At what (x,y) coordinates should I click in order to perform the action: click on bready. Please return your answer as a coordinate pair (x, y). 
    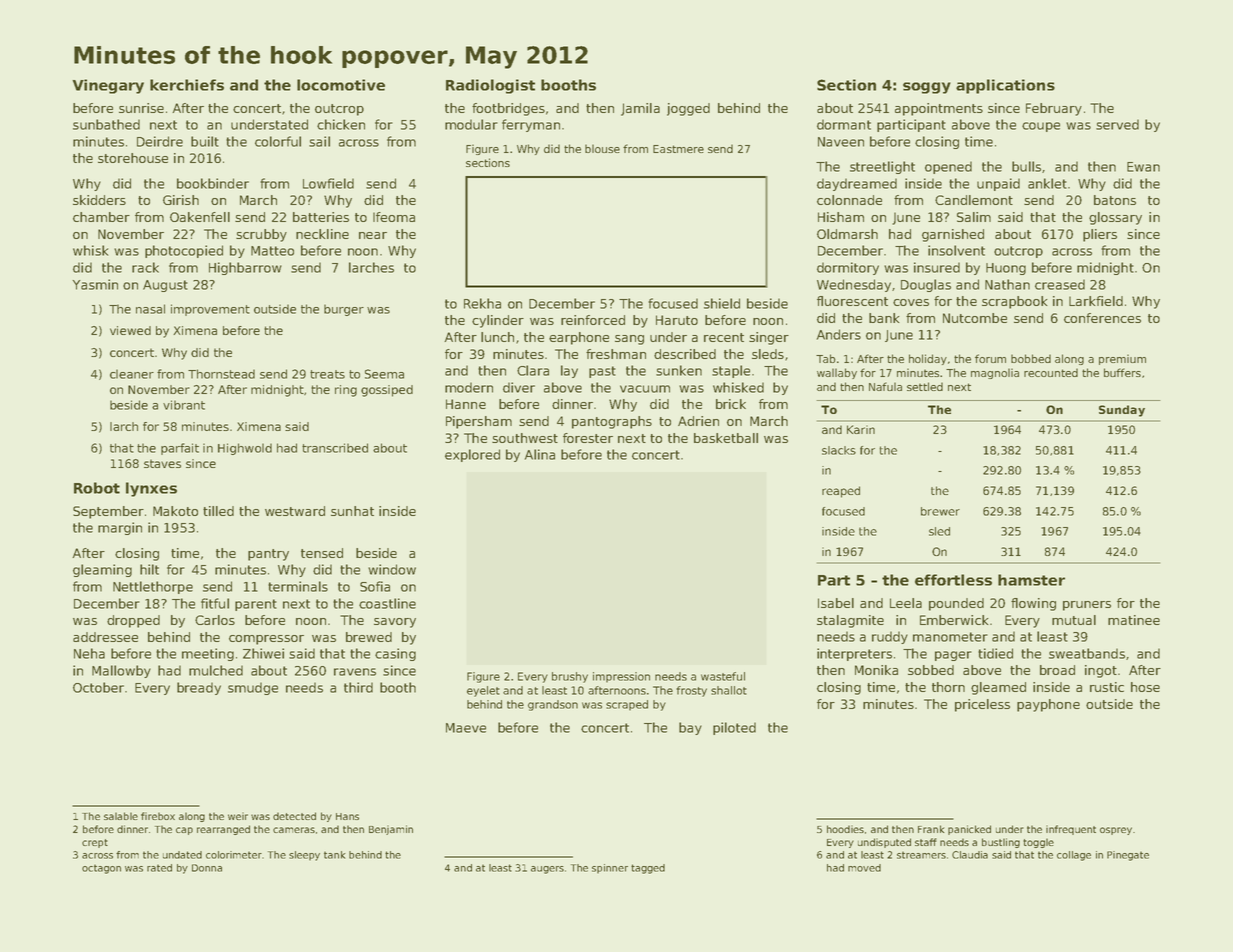
    Looking at the image, I should click on (199, 688).
